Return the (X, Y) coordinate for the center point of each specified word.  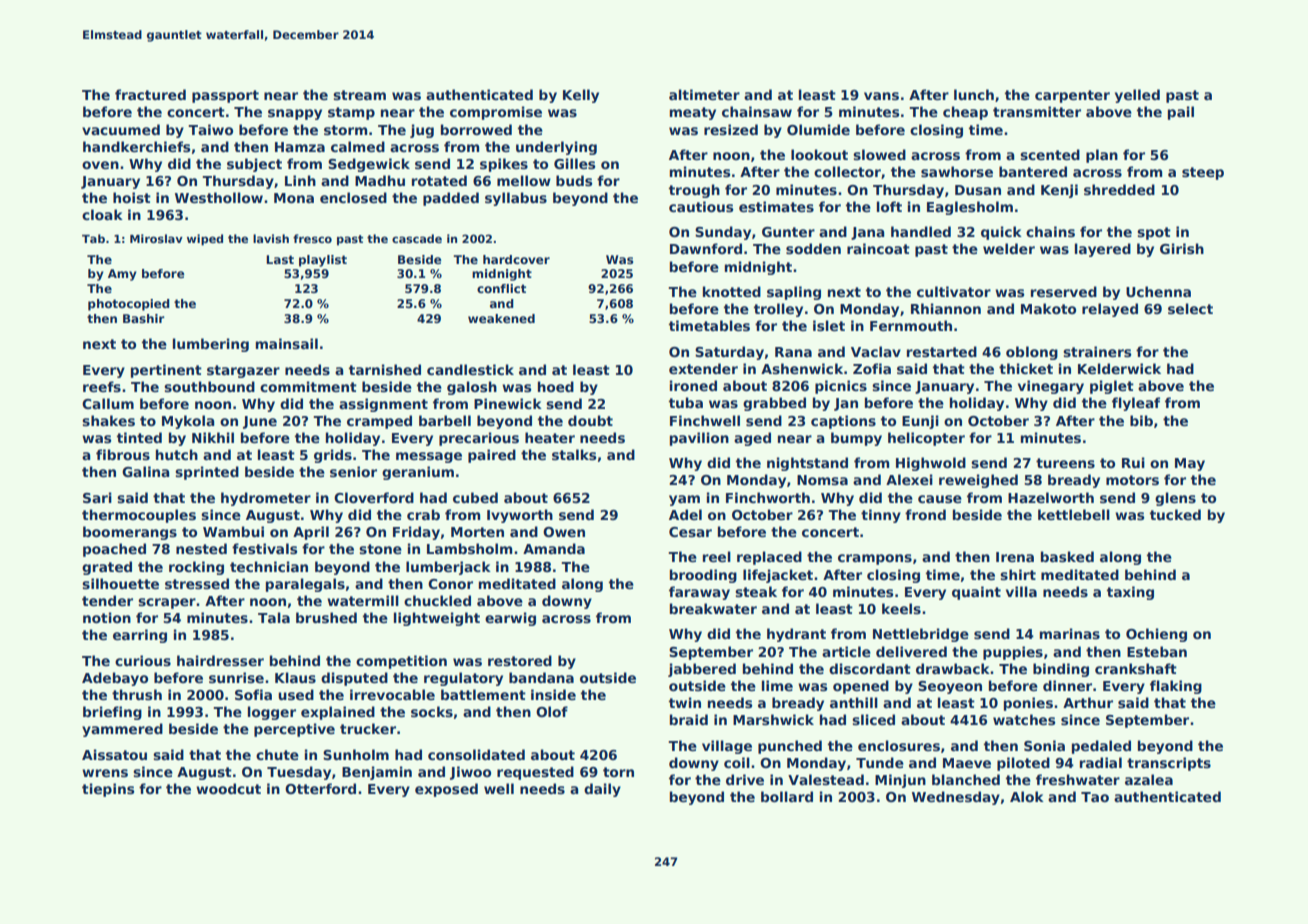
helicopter (926, 439)
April (311, 533)
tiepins (108, 790)
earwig (510, 619)
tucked (1175, 514)
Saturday (729, 353)
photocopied (129, 305)
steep (1203, 173)
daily (602, 790)
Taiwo (210, 129)
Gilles (574, 163)
